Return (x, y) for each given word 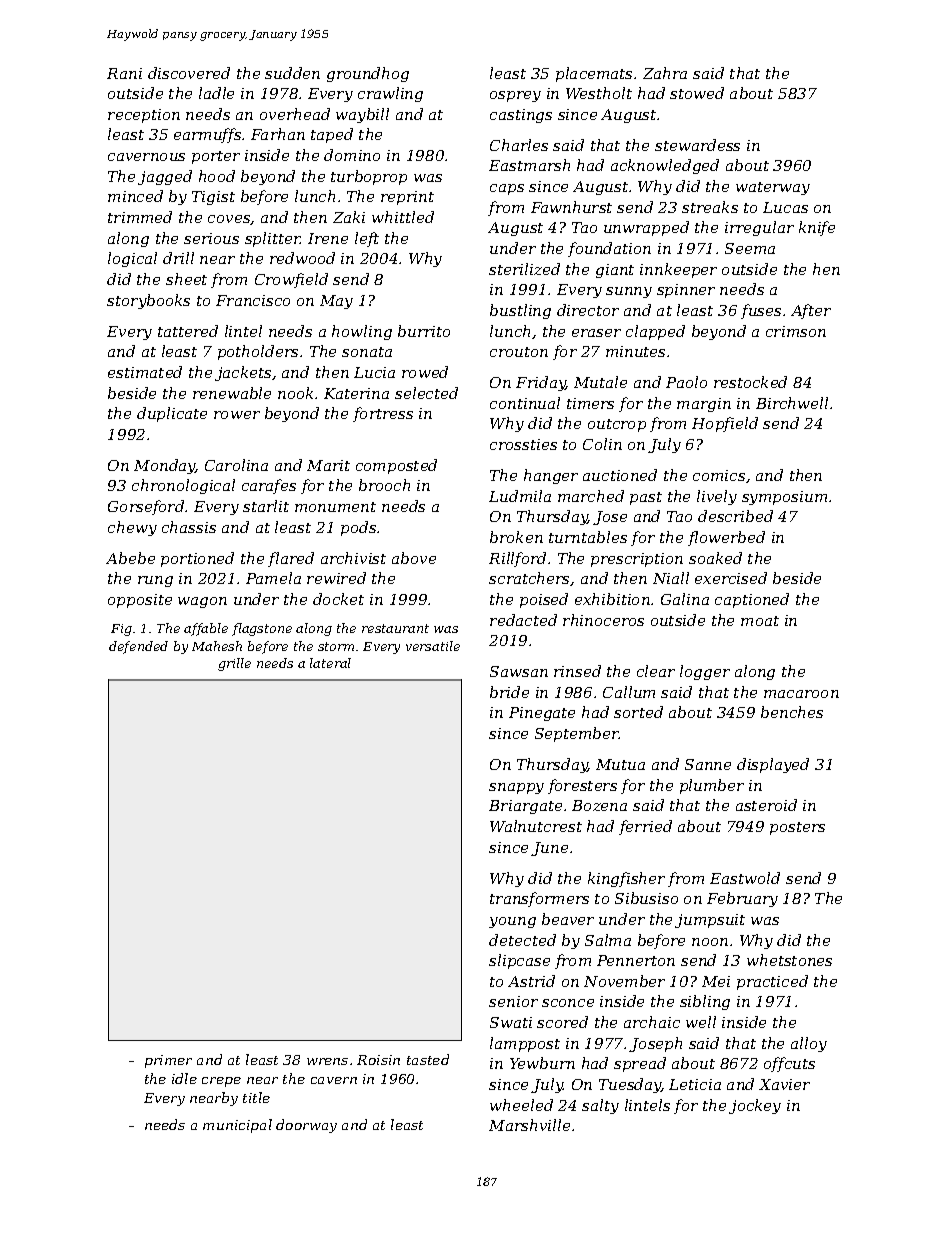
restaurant (395, 628)
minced (135, 196)
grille (234, 664)
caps (507, 189)
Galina (685, 599)
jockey (755, 1106)
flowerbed (726, 538)
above (414, 558)
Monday (165, 466)
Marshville (529, 1125)
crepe (221, 1082)
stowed (697, 93)
